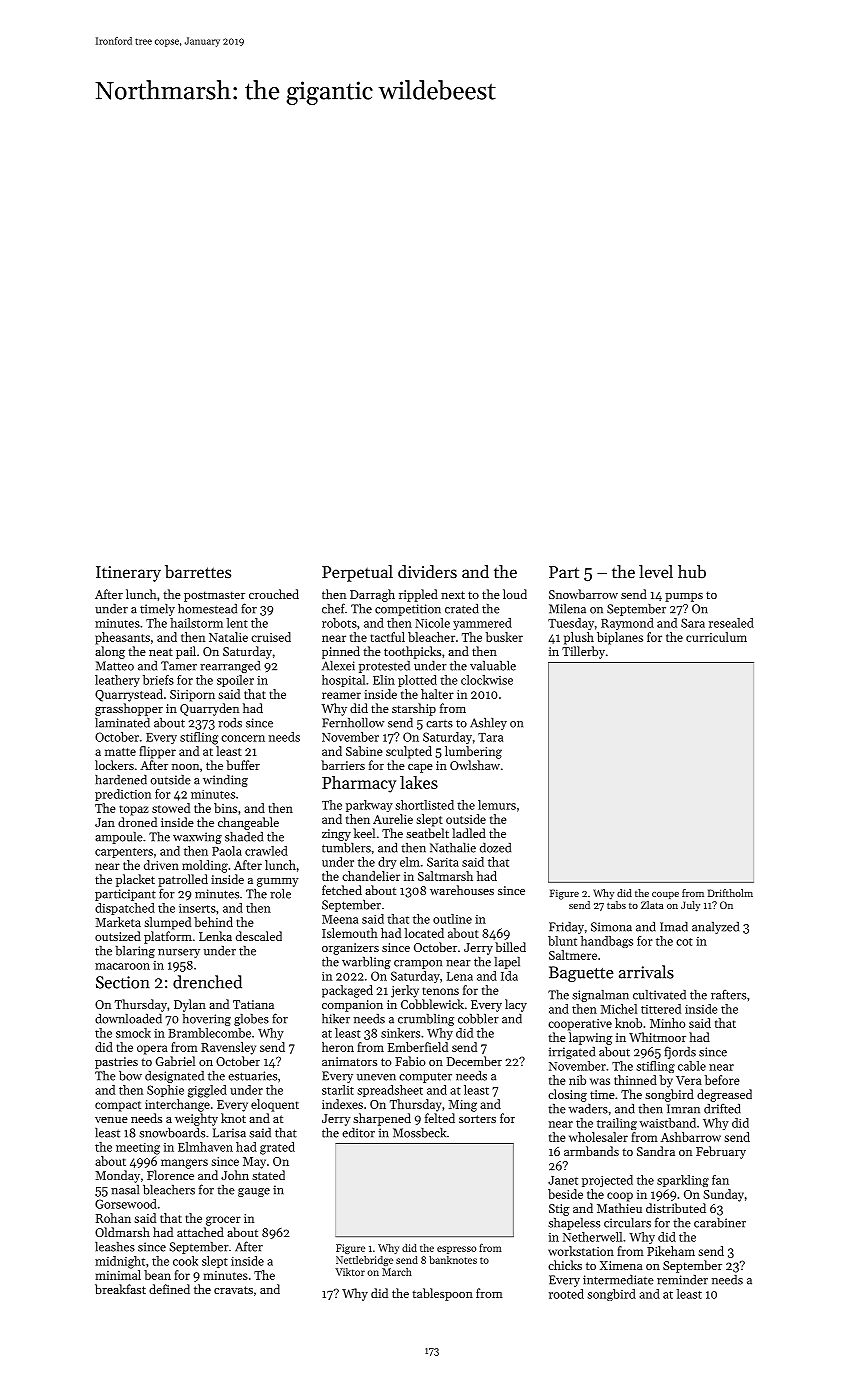 The width and height of the document is (849, 1400). What do you see at coordinates (617, 1124) in the document?
I see `trailing` at bounding box center [617, 1124].
